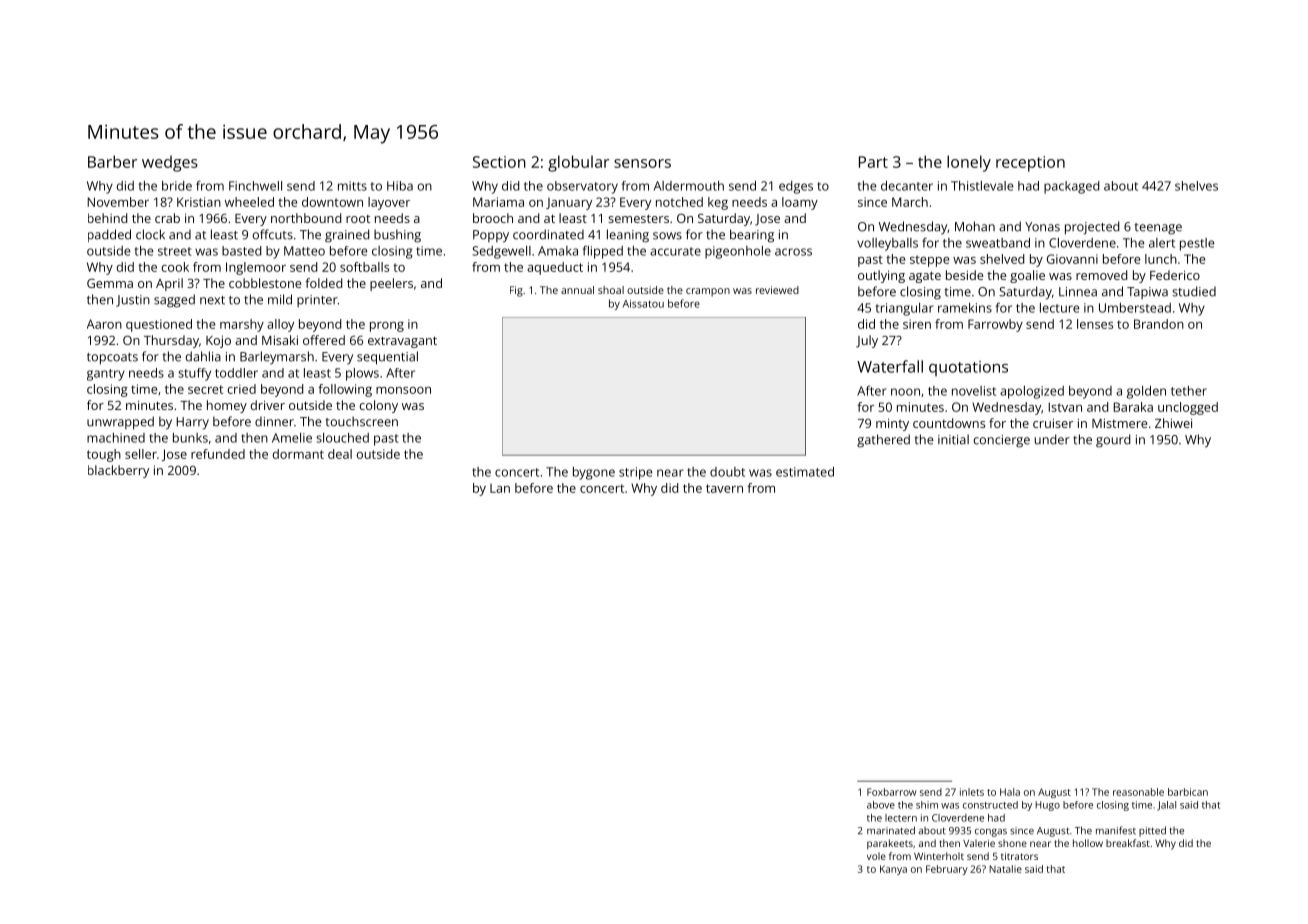 The width and height of the screenshot is (1308, 924). Describe the element at coordinates (893, 870) in the screenshot. I see `Kanya` at that location.
